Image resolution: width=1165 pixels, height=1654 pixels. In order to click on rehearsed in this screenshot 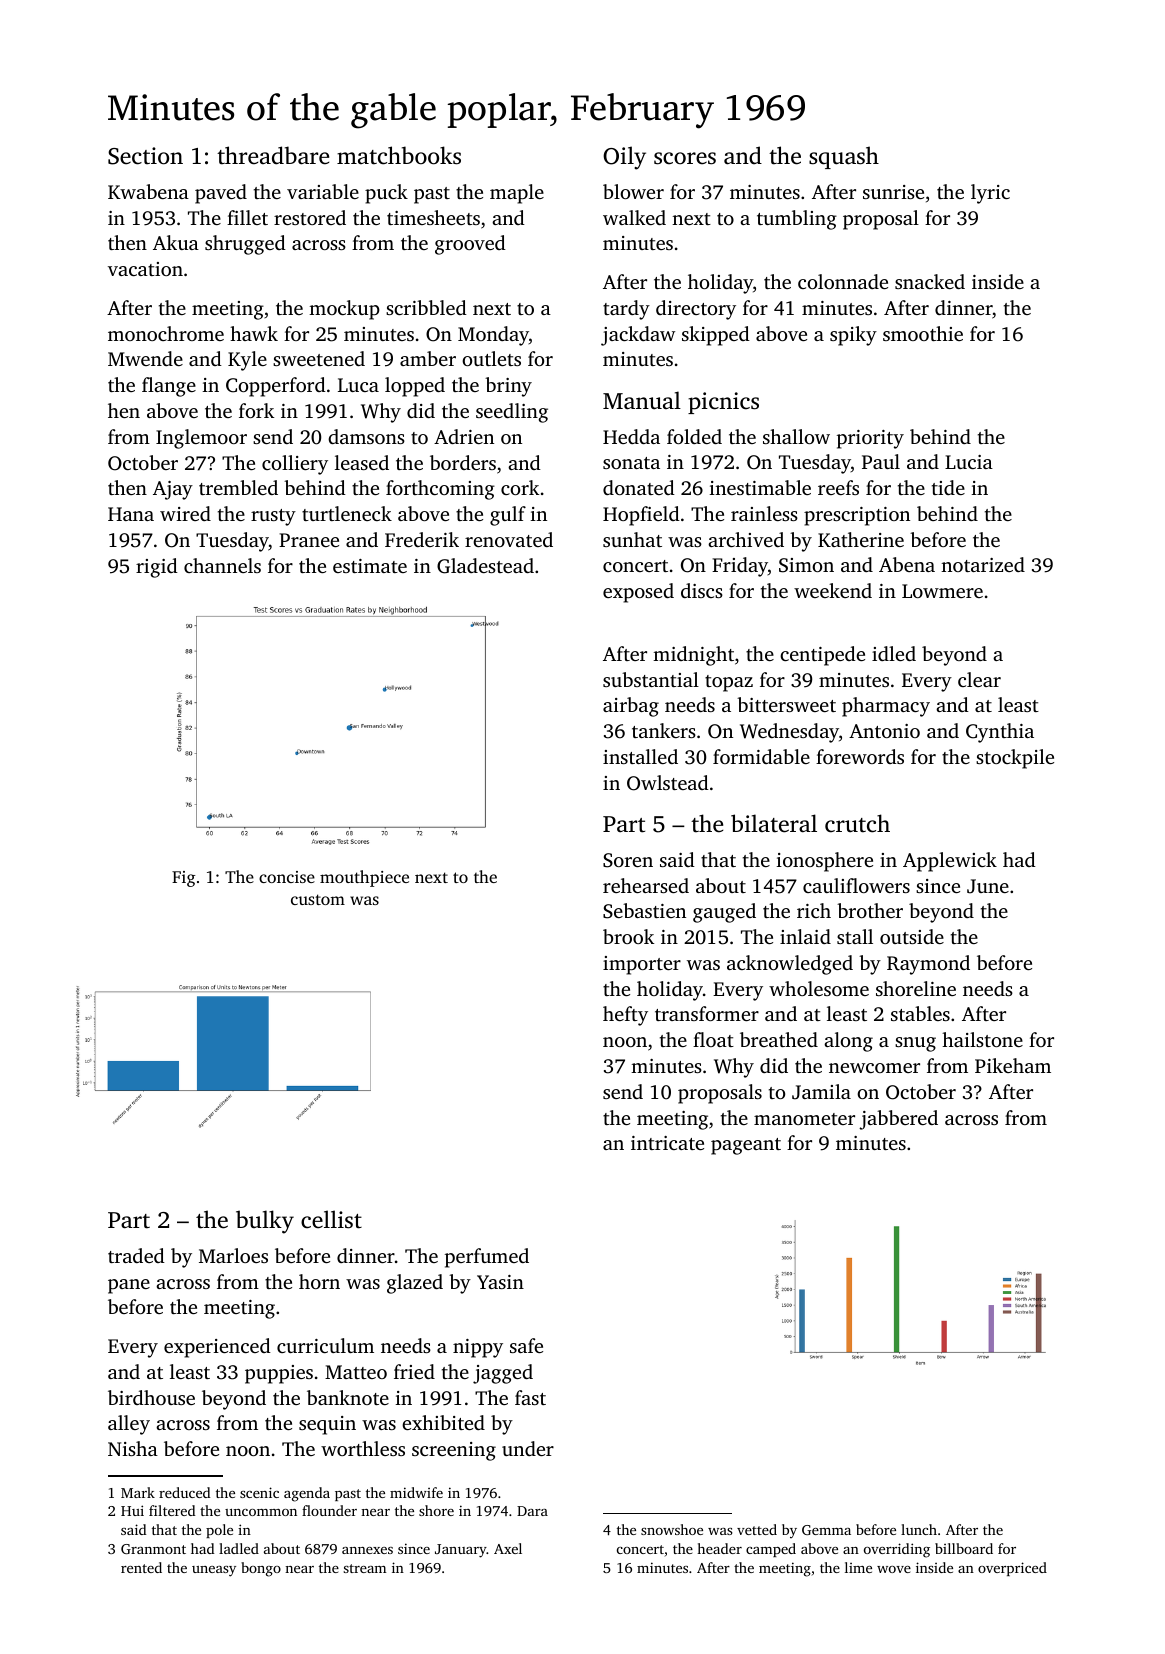, I will do `click(646, 885)`.
